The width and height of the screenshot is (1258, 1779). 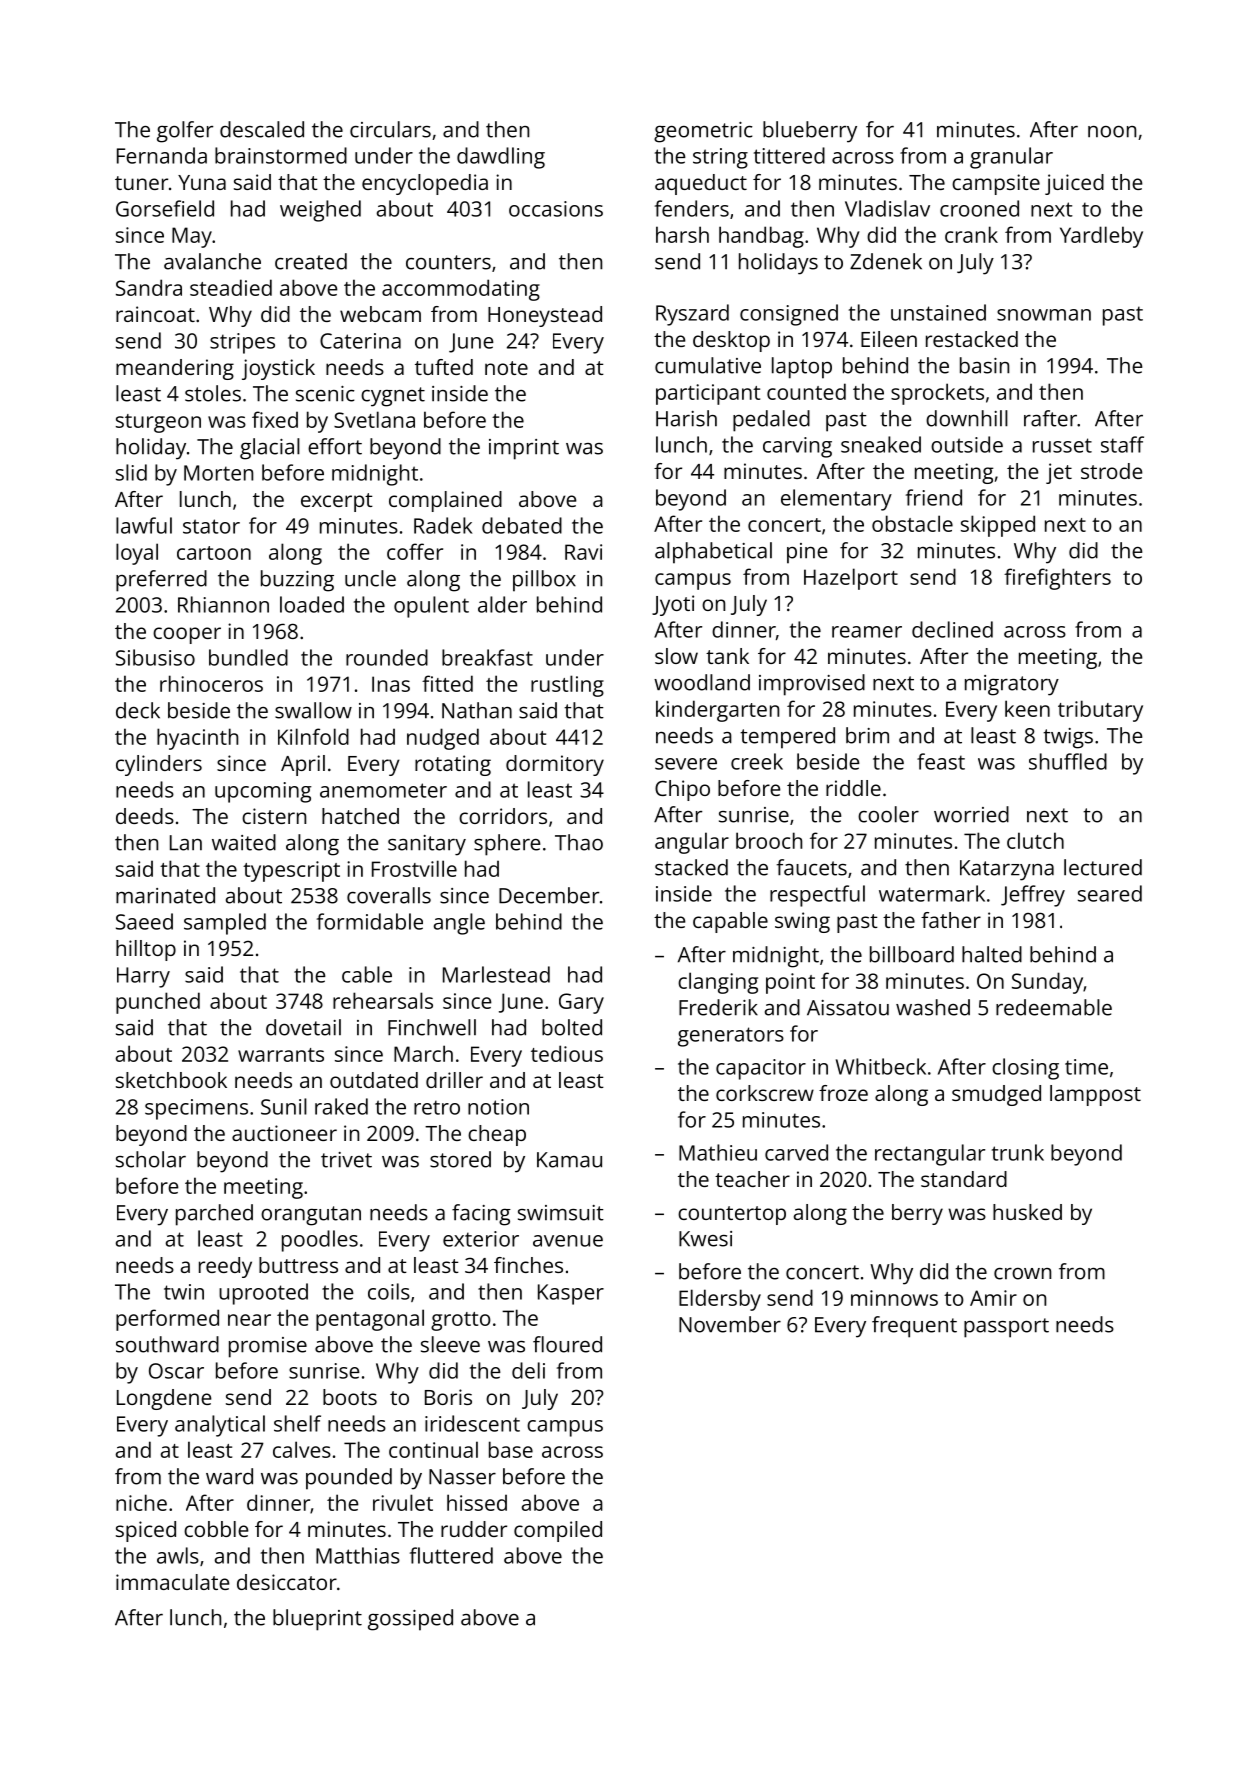 I want to click on gossiped, so click(x=410, y=1620).
